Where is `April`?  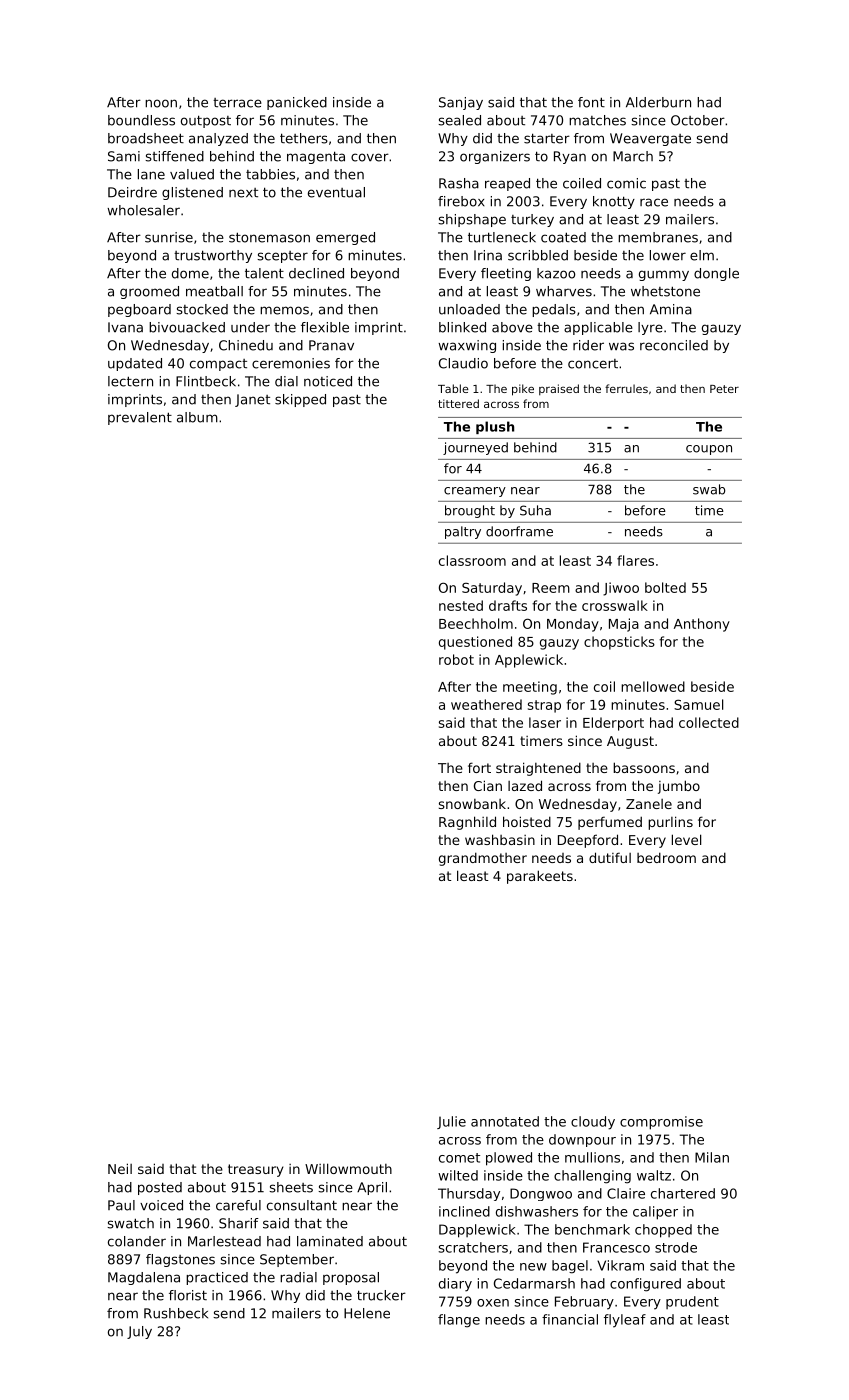
April is located at coordinates (372, 1188).
